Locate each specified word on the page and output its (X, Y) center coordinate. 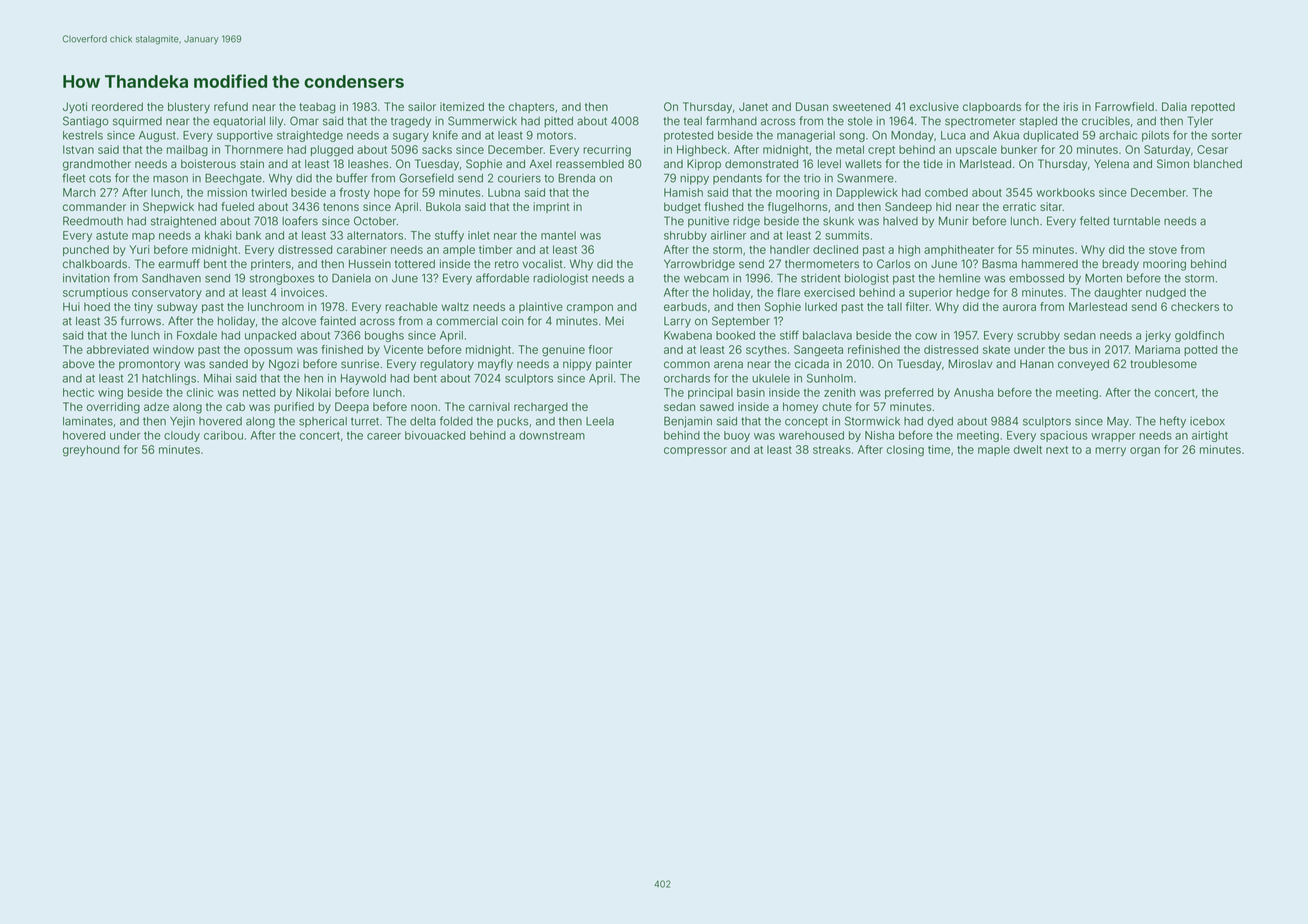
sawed (717, 407)
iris (1071, 106)
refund (231, 106)
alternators (375, 235)
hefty (1173, 422)
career (384, 436)
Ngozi (284, 365)
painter (614, 365)
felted (1094, 221)
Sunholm (830, 378)
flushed (724, 206)
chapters (531, 108)
